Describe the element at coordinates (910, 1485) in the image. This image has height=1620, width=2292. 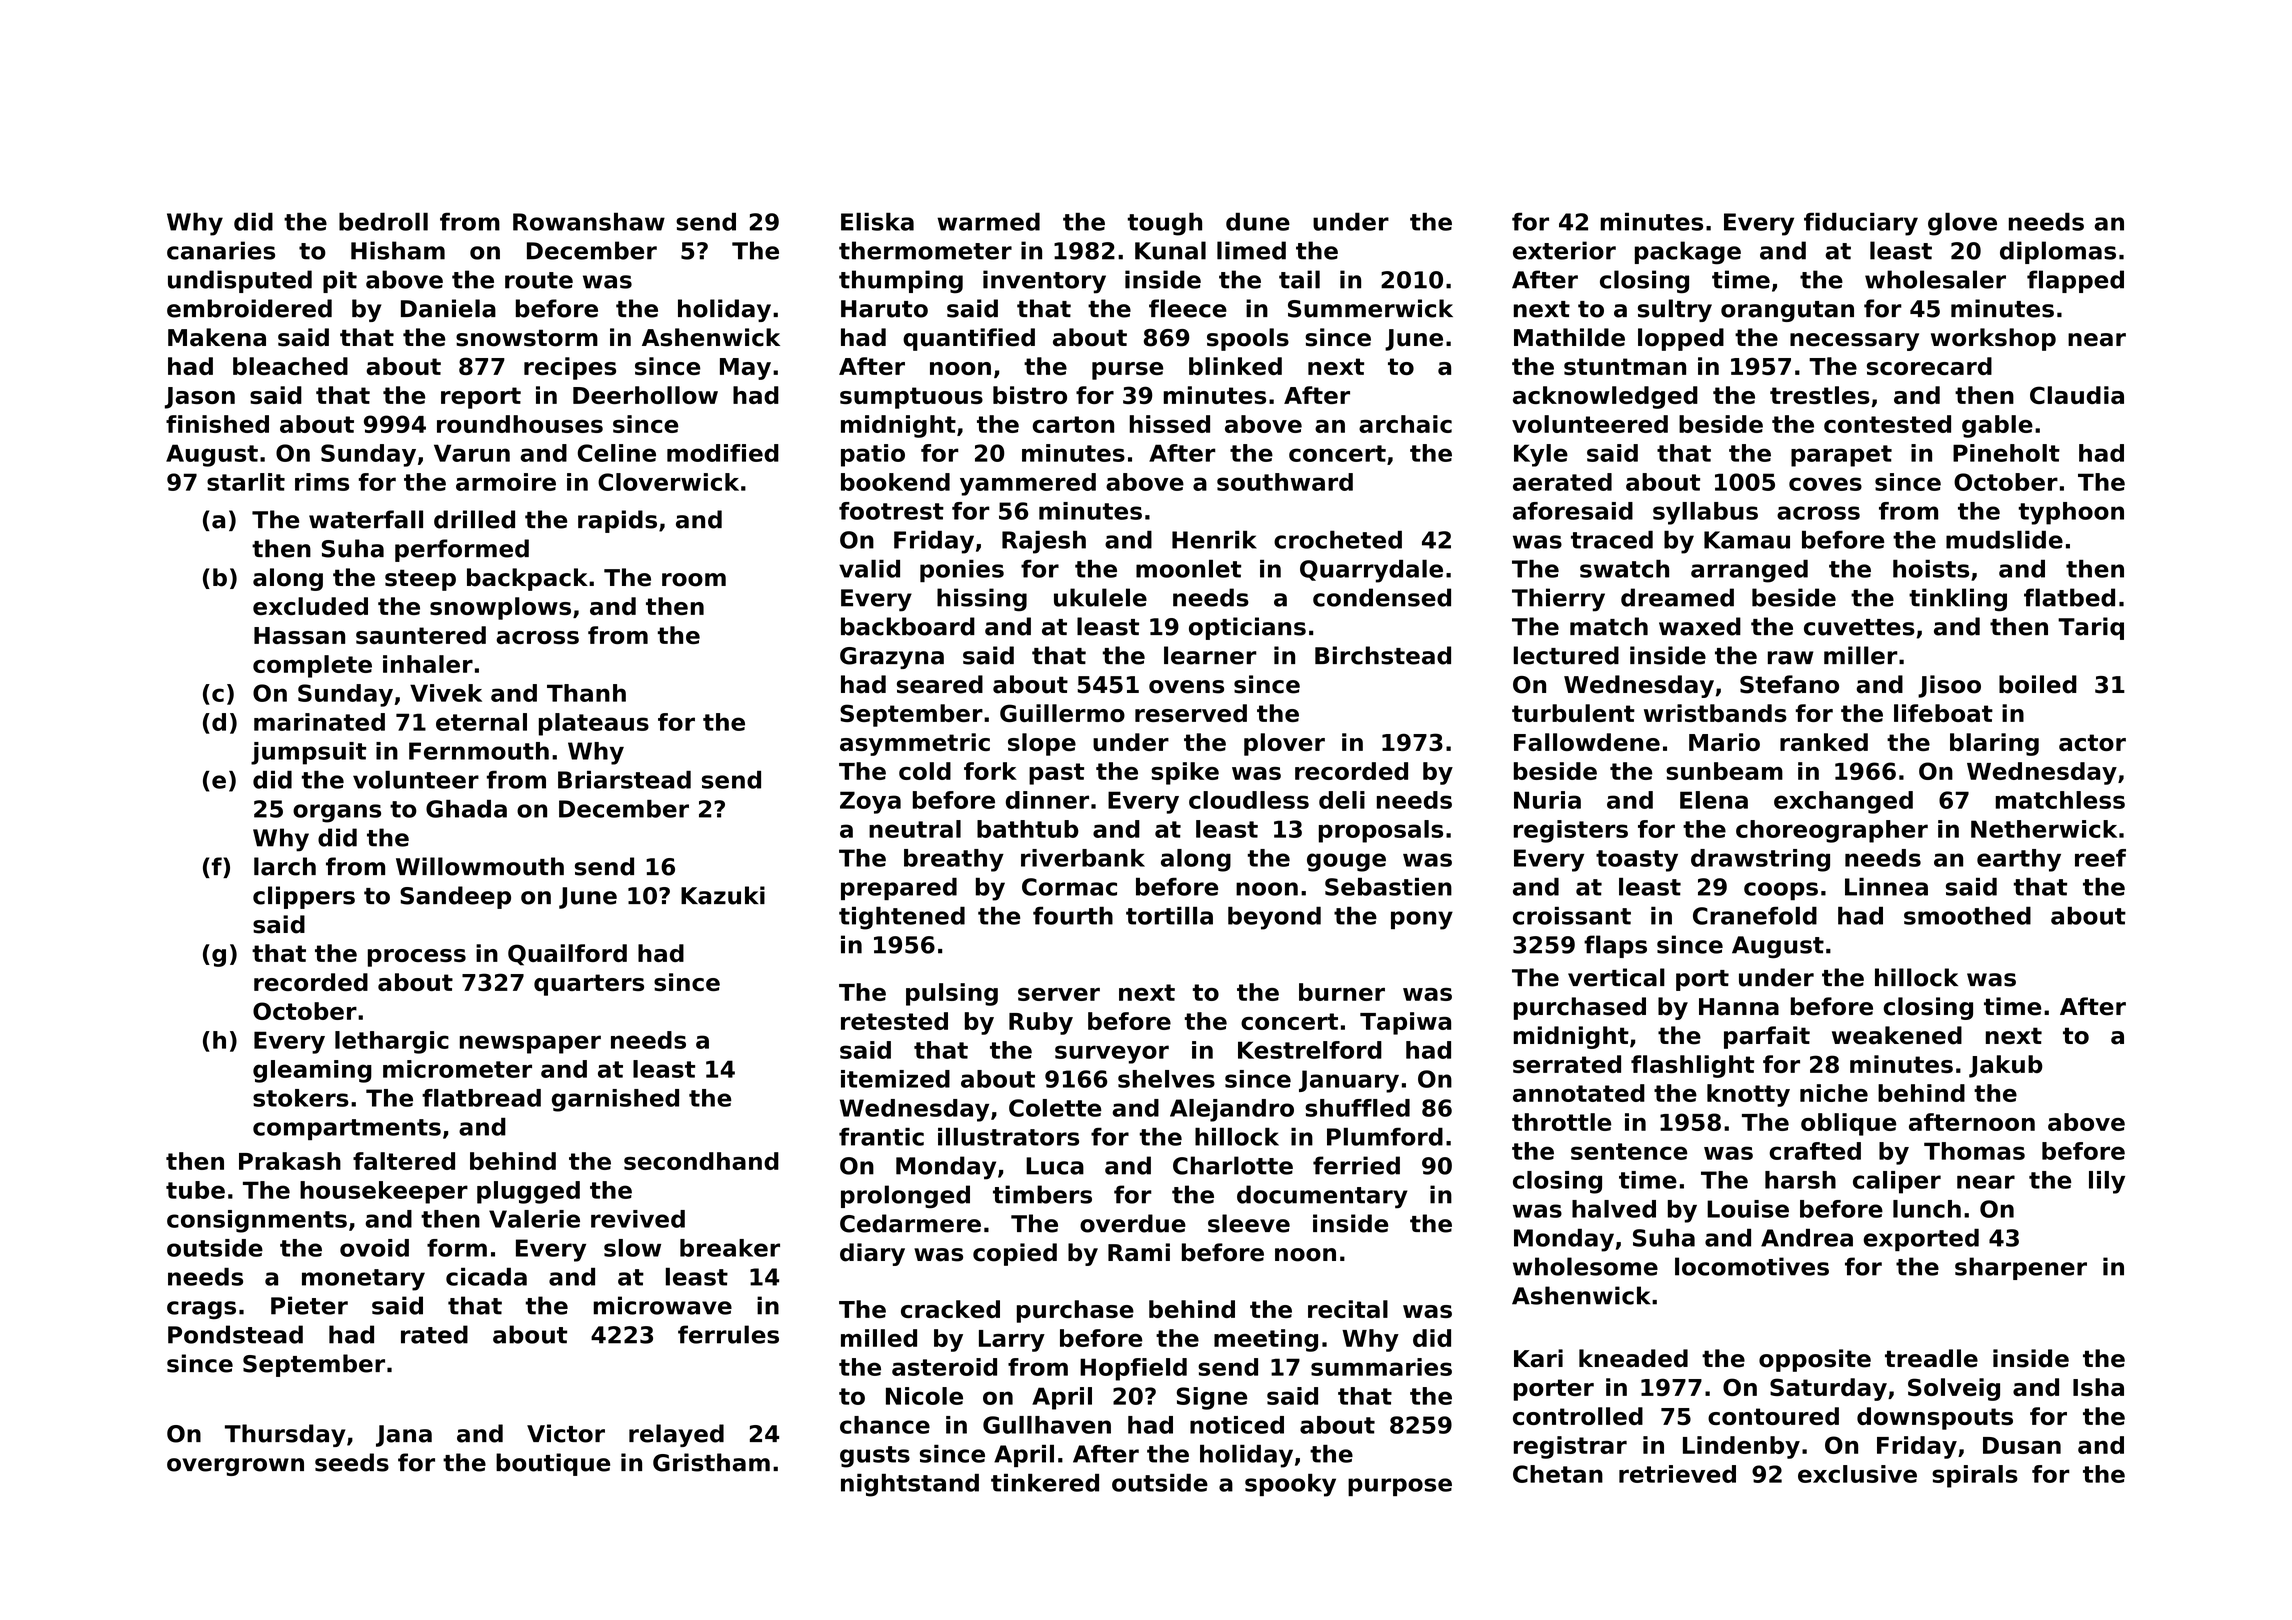
I see `nightstand` at that location.
